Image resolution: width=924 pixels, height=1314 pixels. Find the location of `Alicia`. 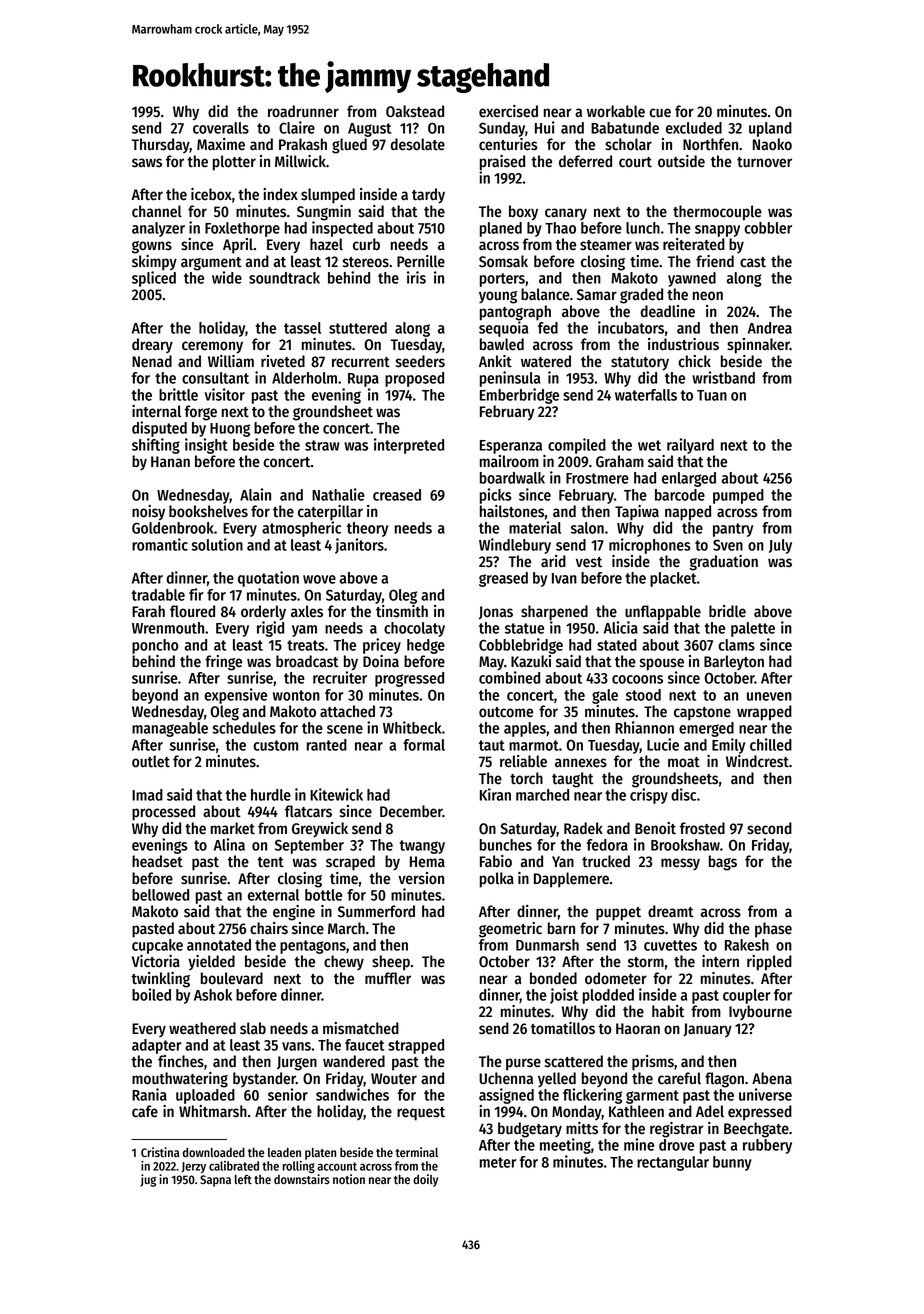

Alicia is located at coordinates (621, 627).
